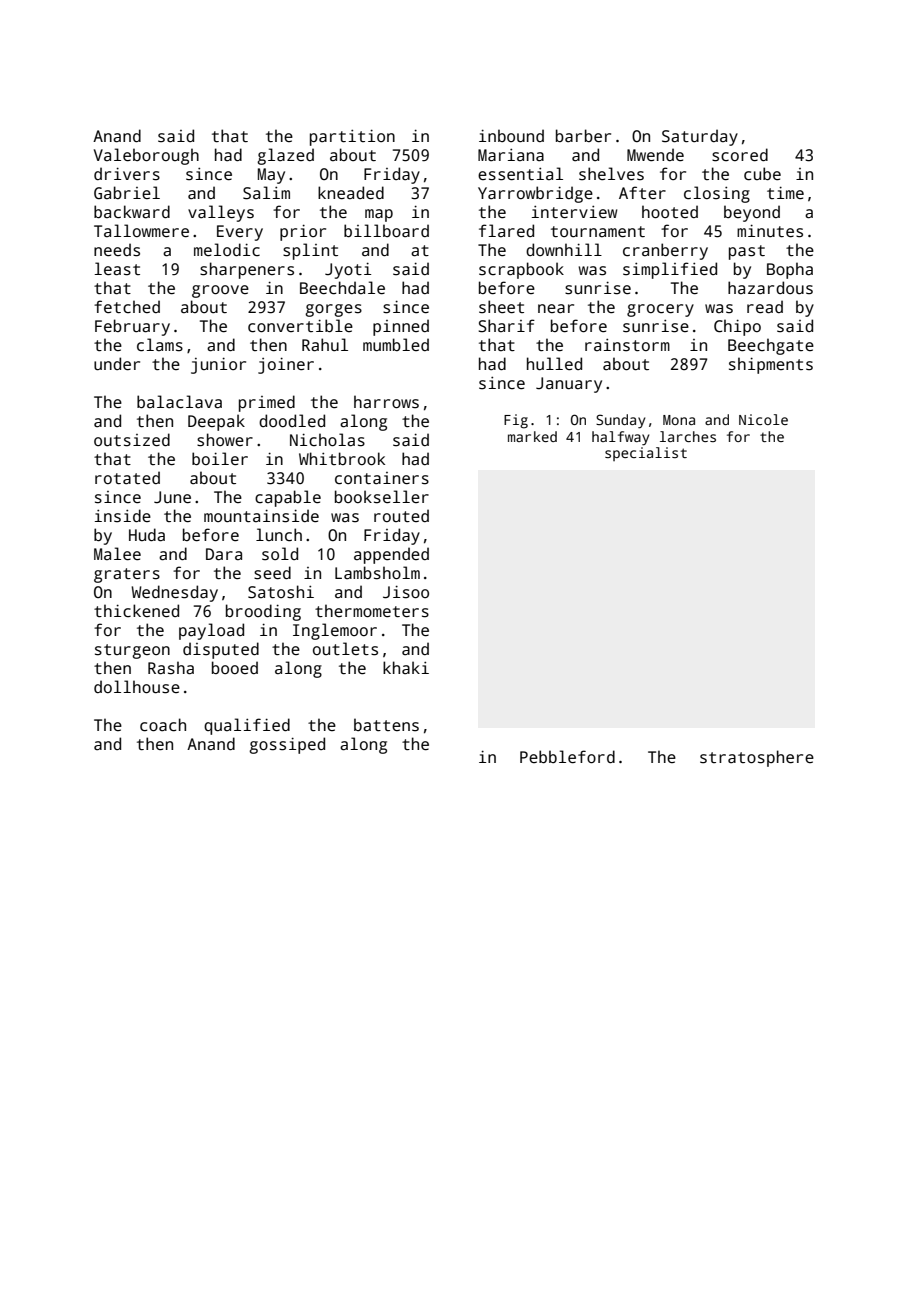  I want to click on least, so click(117, 269).
